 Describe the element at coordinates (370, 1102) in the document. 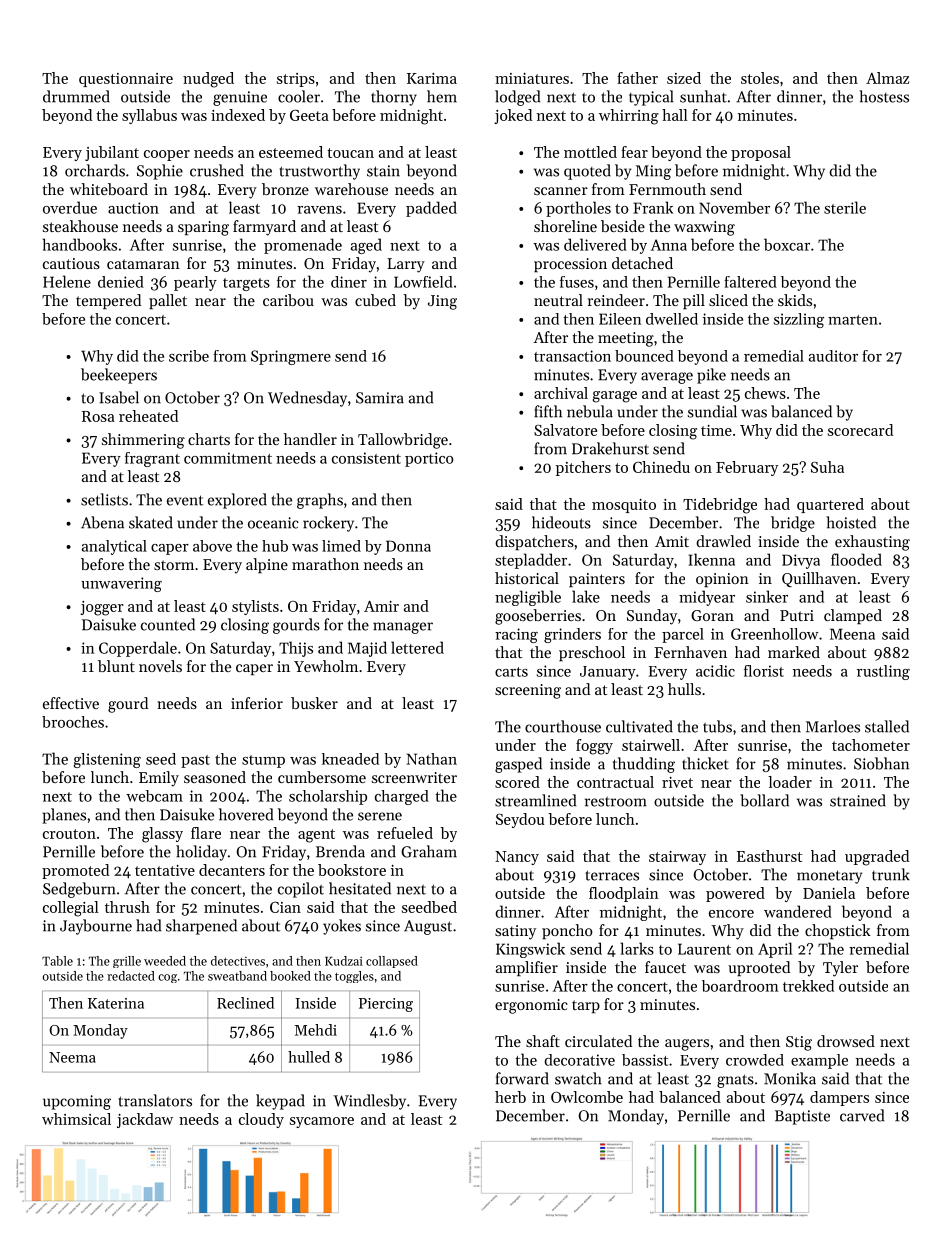

I see `Windlesby` at that location.
